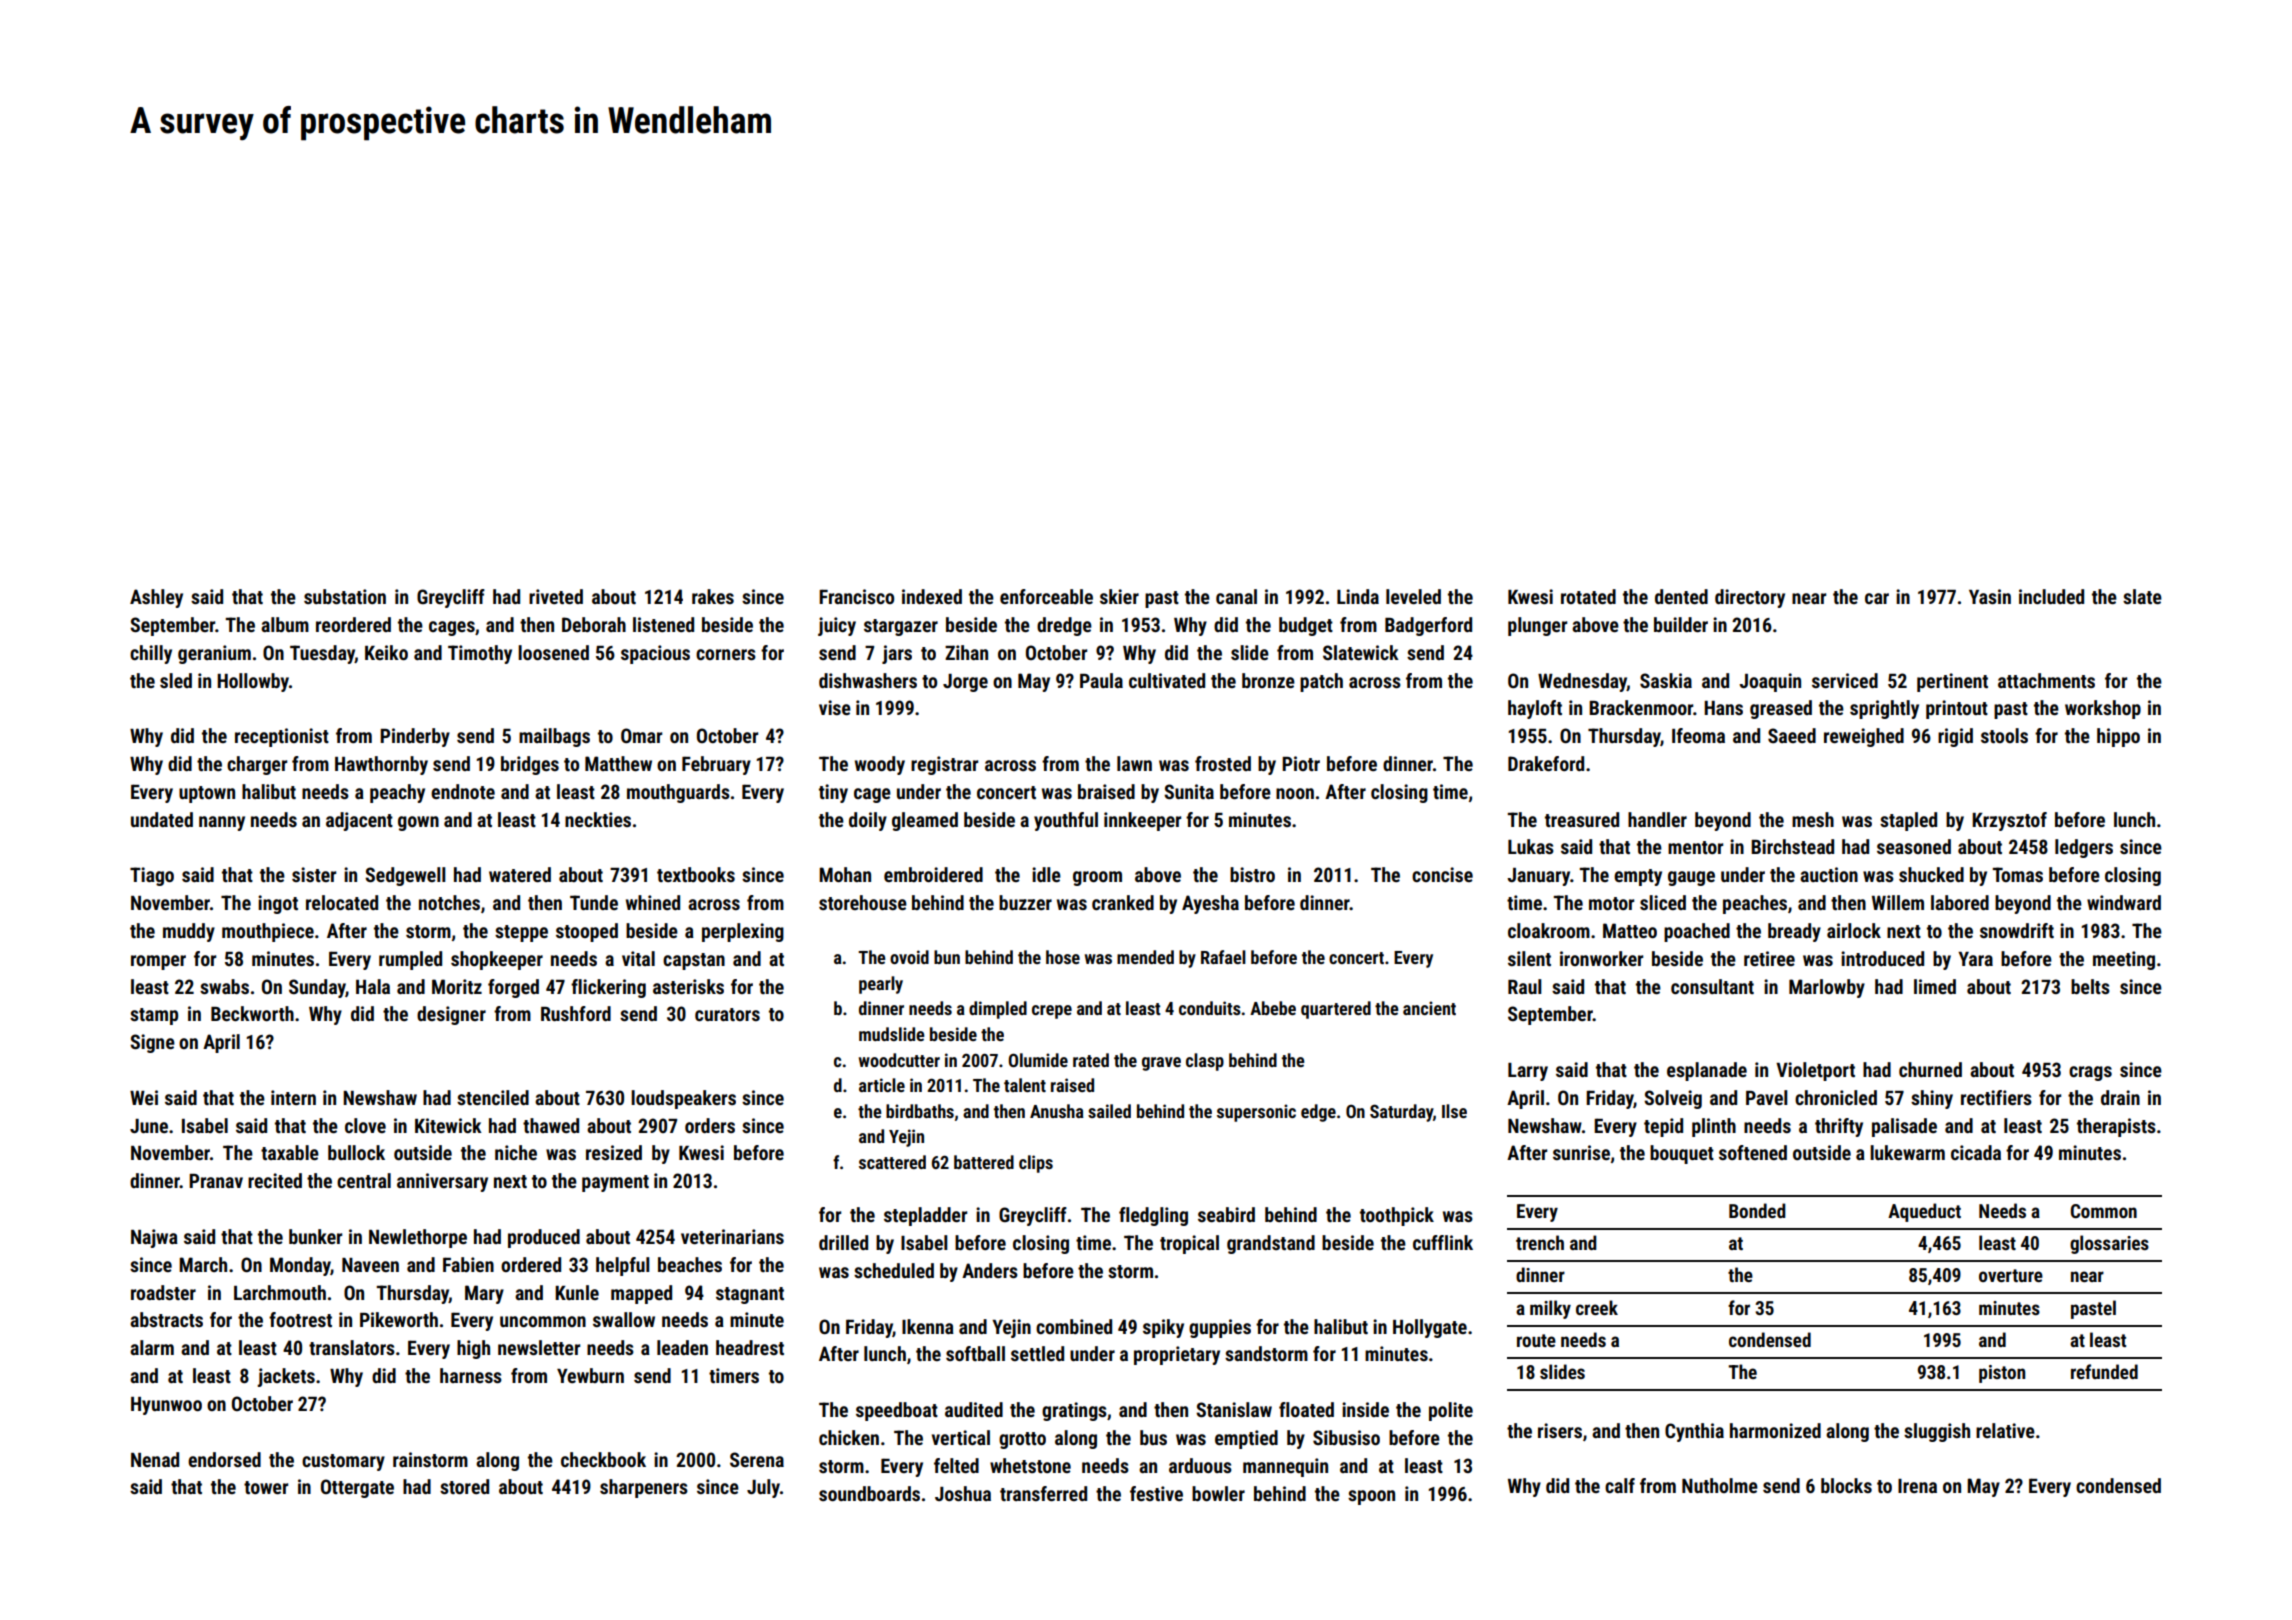 Image resolution: width=2292 pixels, height=1620 pixels. What do you see at coordinates (463, 791) in the screenshot?
I see `endnote` at bounding box center [463, 791].
